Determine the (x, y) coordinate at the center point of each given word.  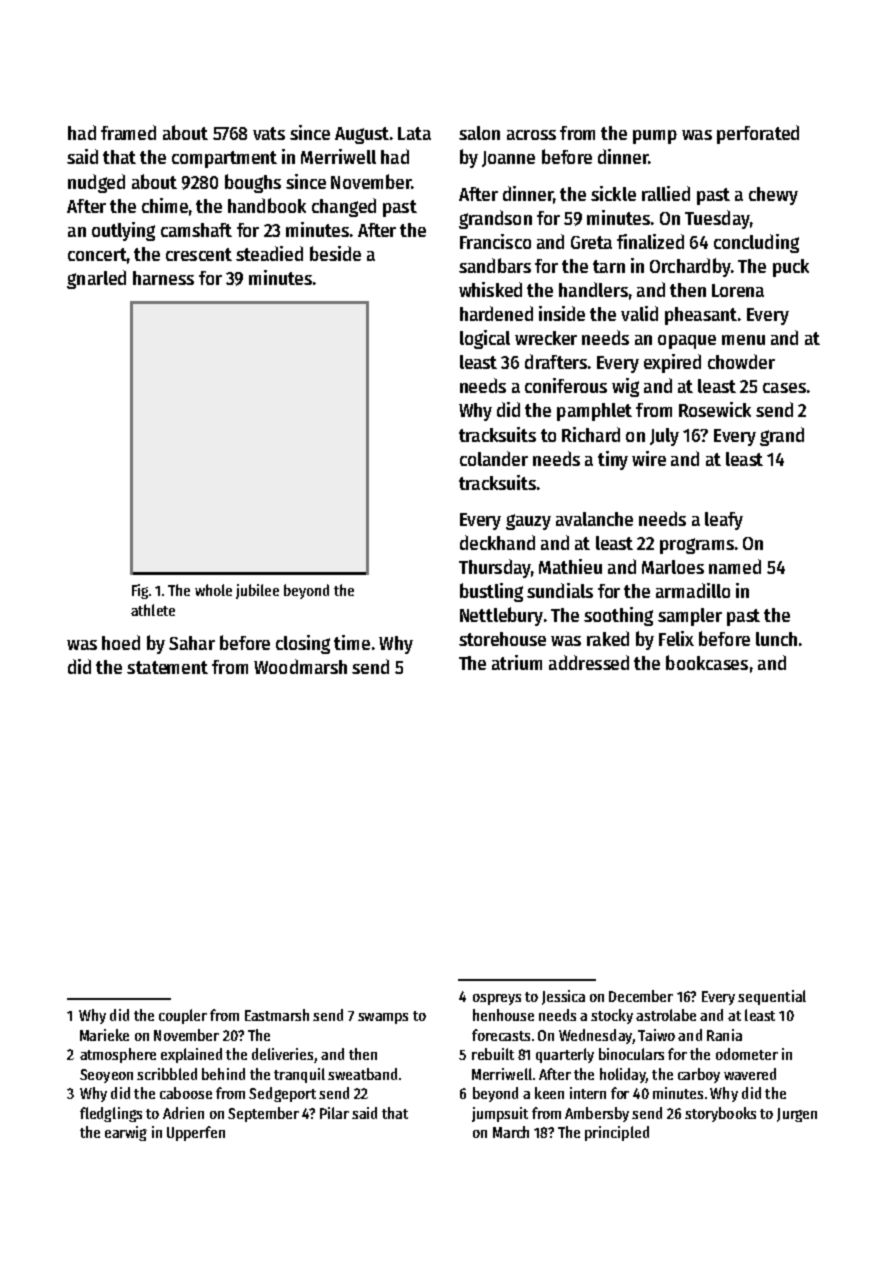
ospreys (497, 999)
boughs (253, 183)
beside (335, 253)
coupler (183, 1016)
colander (494, 458)
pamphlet (594, 412)
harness (163, 278)
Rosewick (715, 409)
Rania (724, 1035)
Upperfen (196, 1133)
